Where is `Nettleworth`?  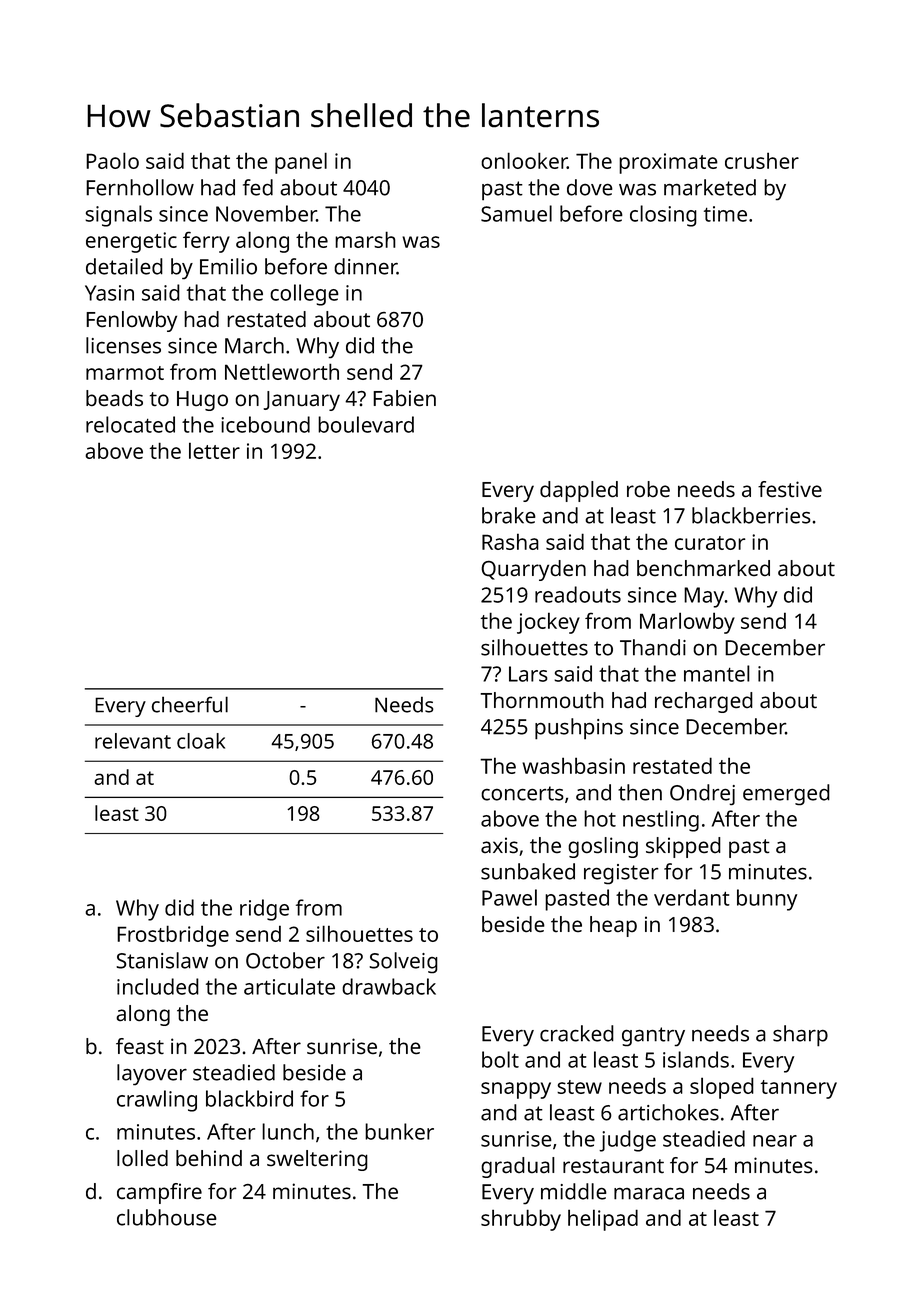 Nettleworth is located at coordinates (282, 371).
